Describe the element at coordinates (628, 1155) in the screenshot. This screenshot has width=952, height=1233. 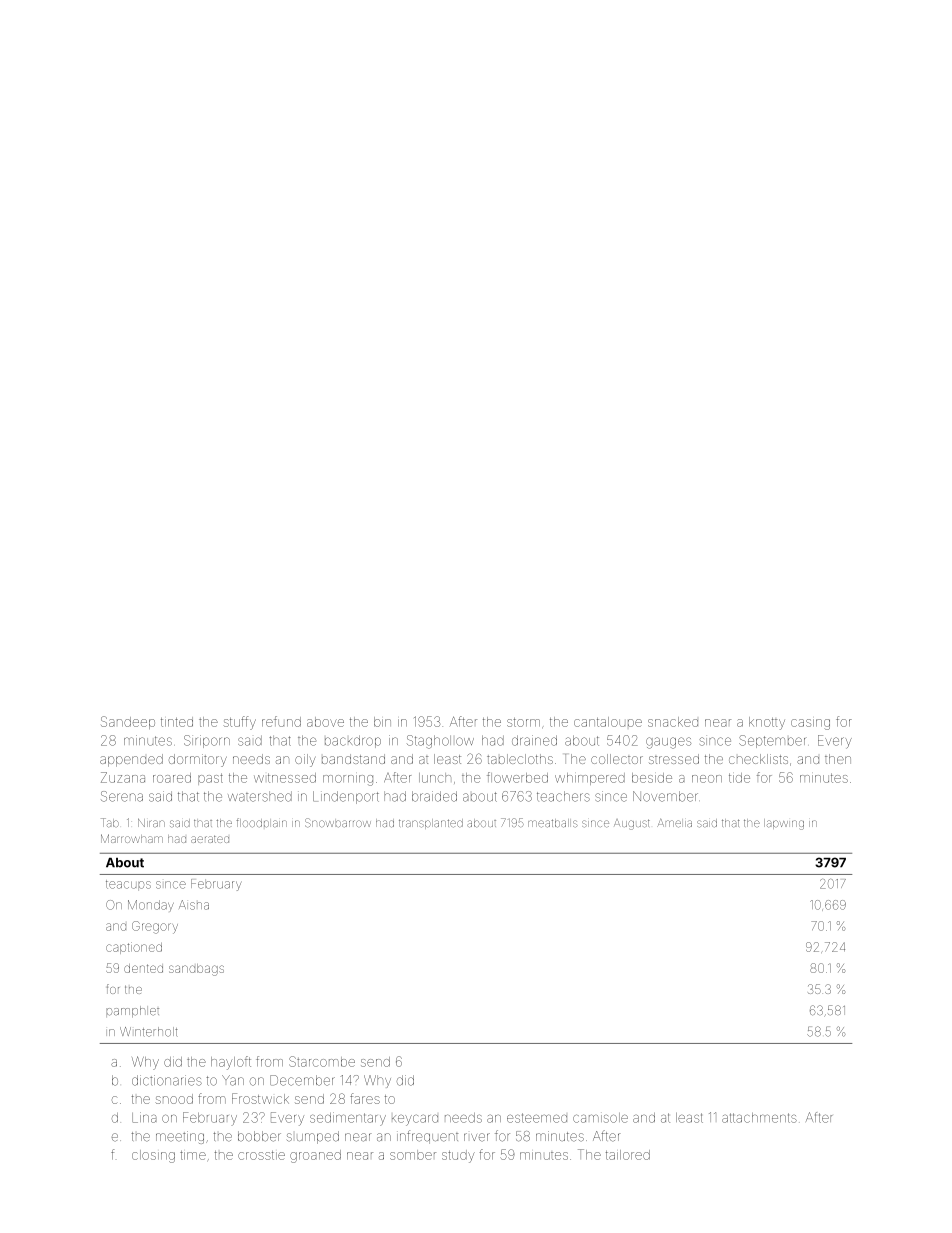
I see `tailored` at that location.
